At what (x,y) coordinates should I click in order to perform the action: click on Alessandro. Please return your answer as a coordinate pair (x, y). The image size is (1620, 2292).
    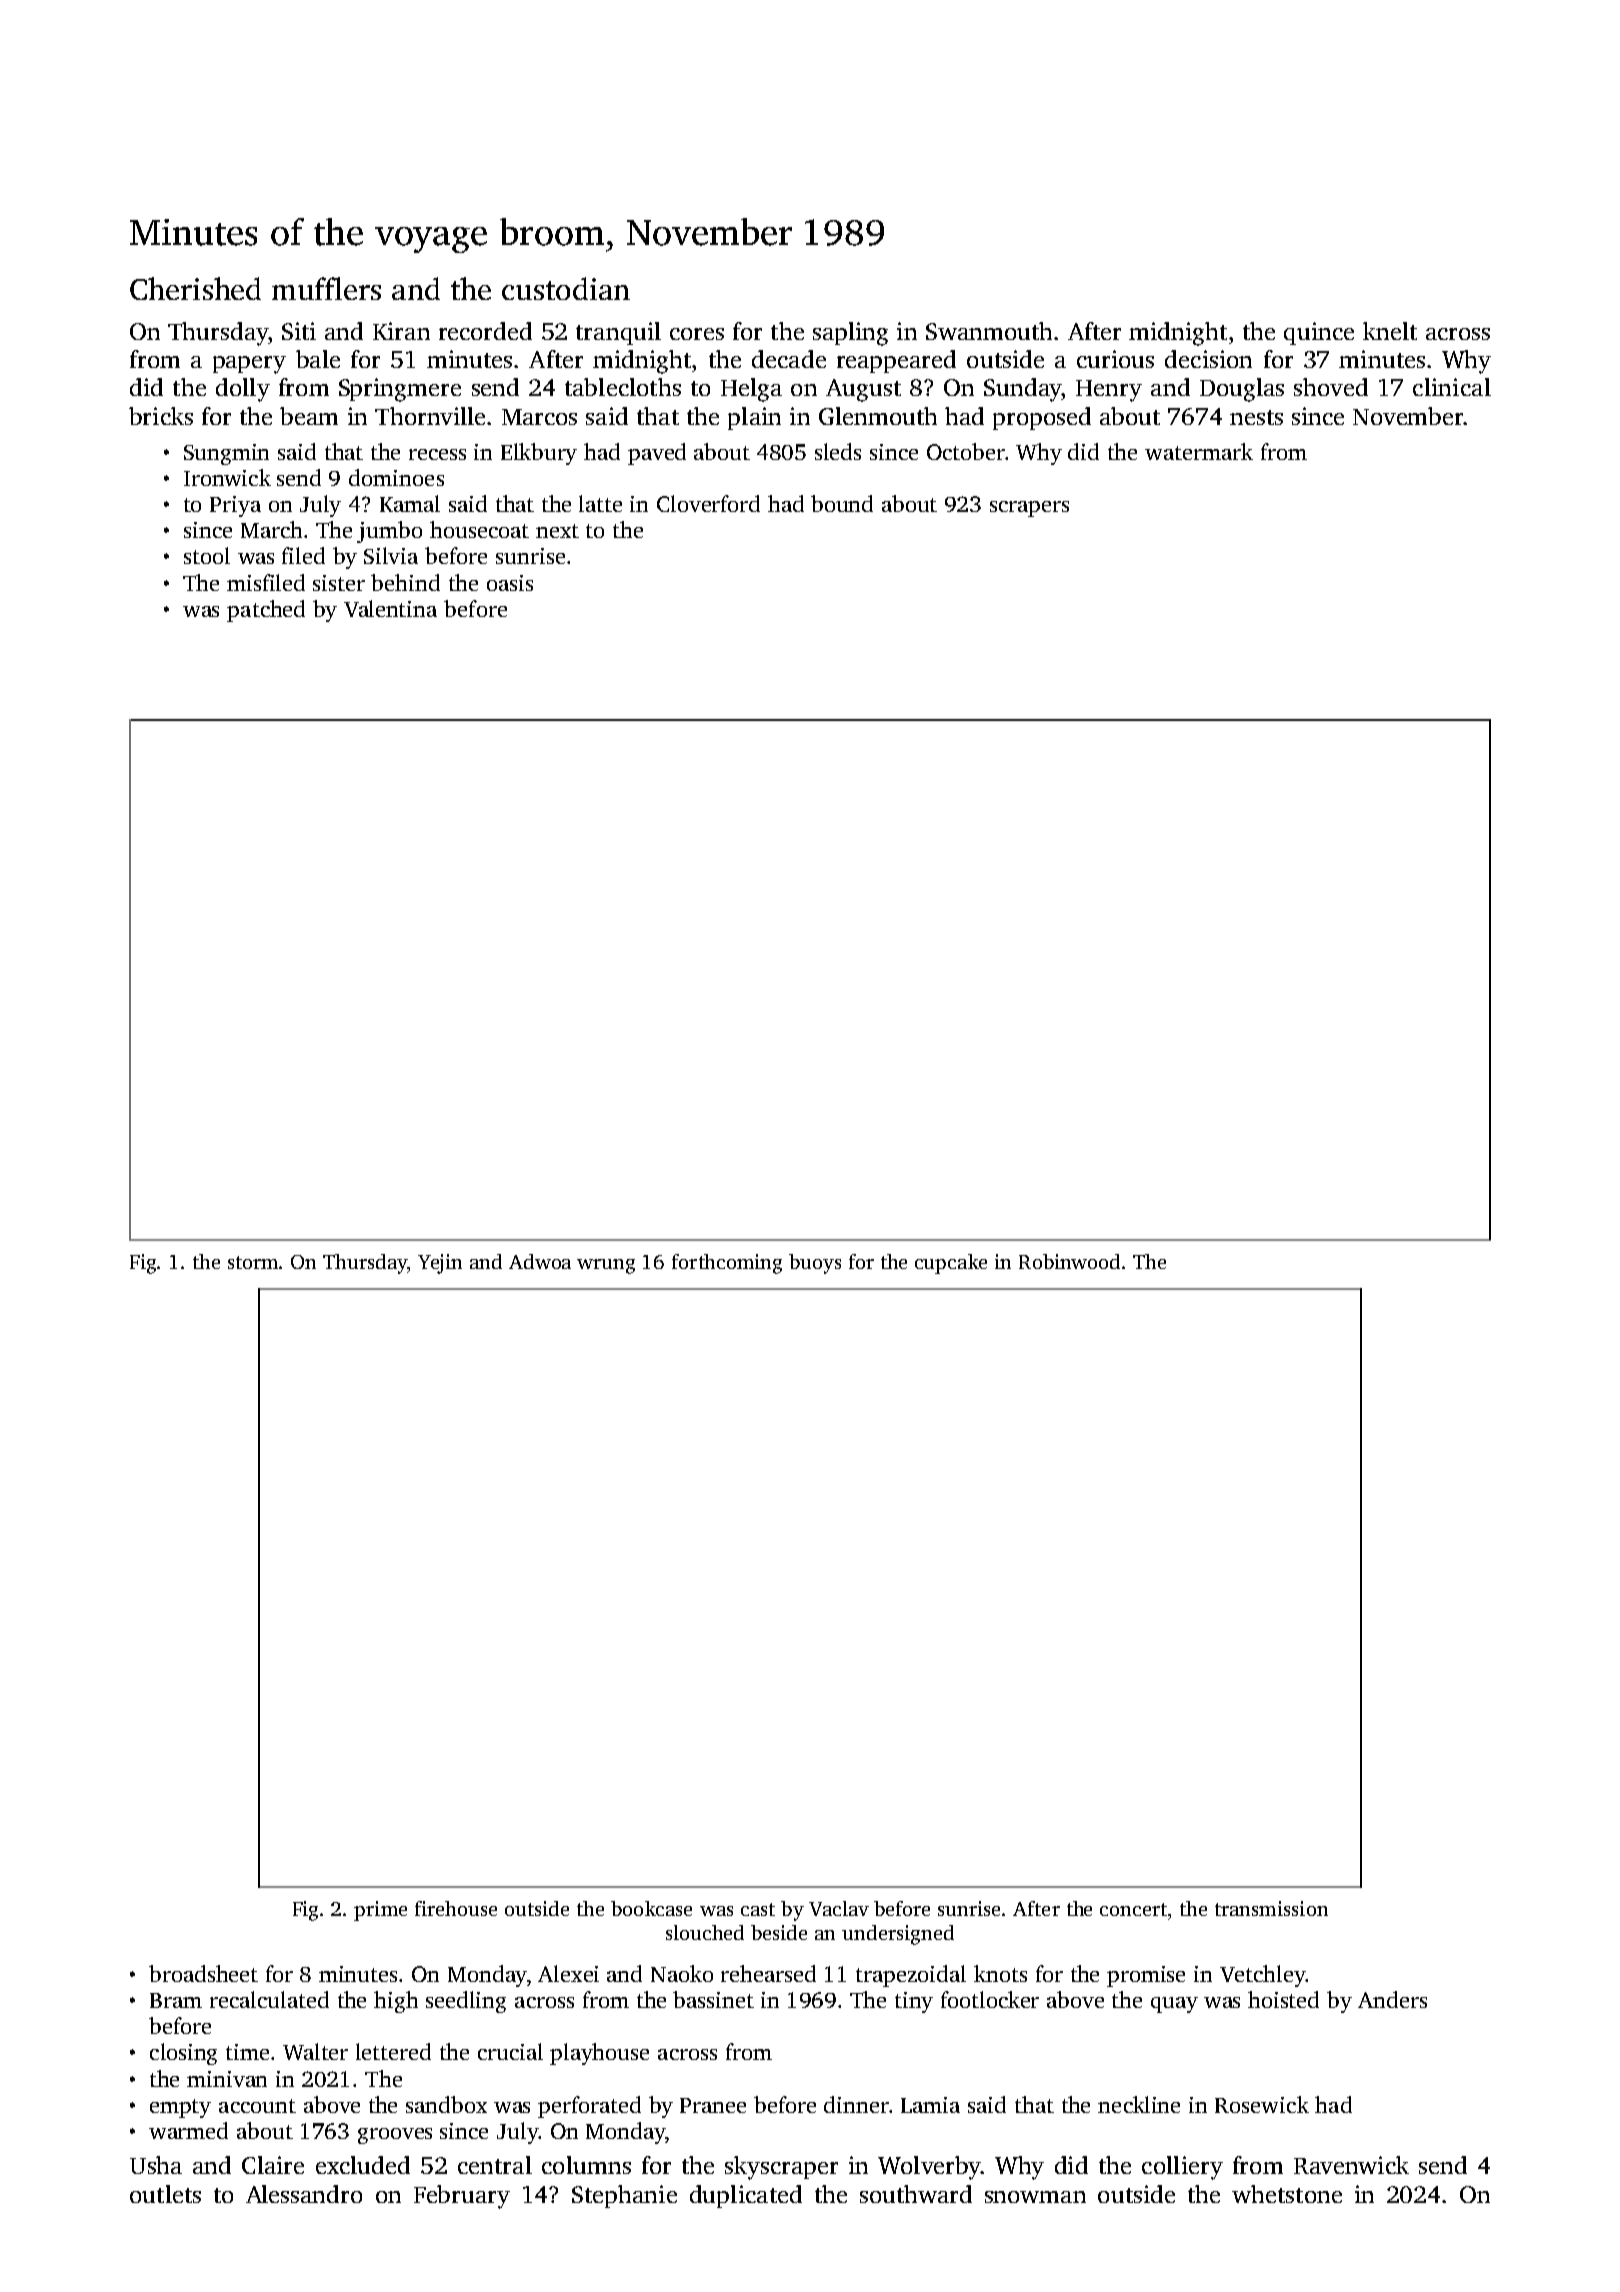
    Looking at the image, I should click on (304, 2194).
